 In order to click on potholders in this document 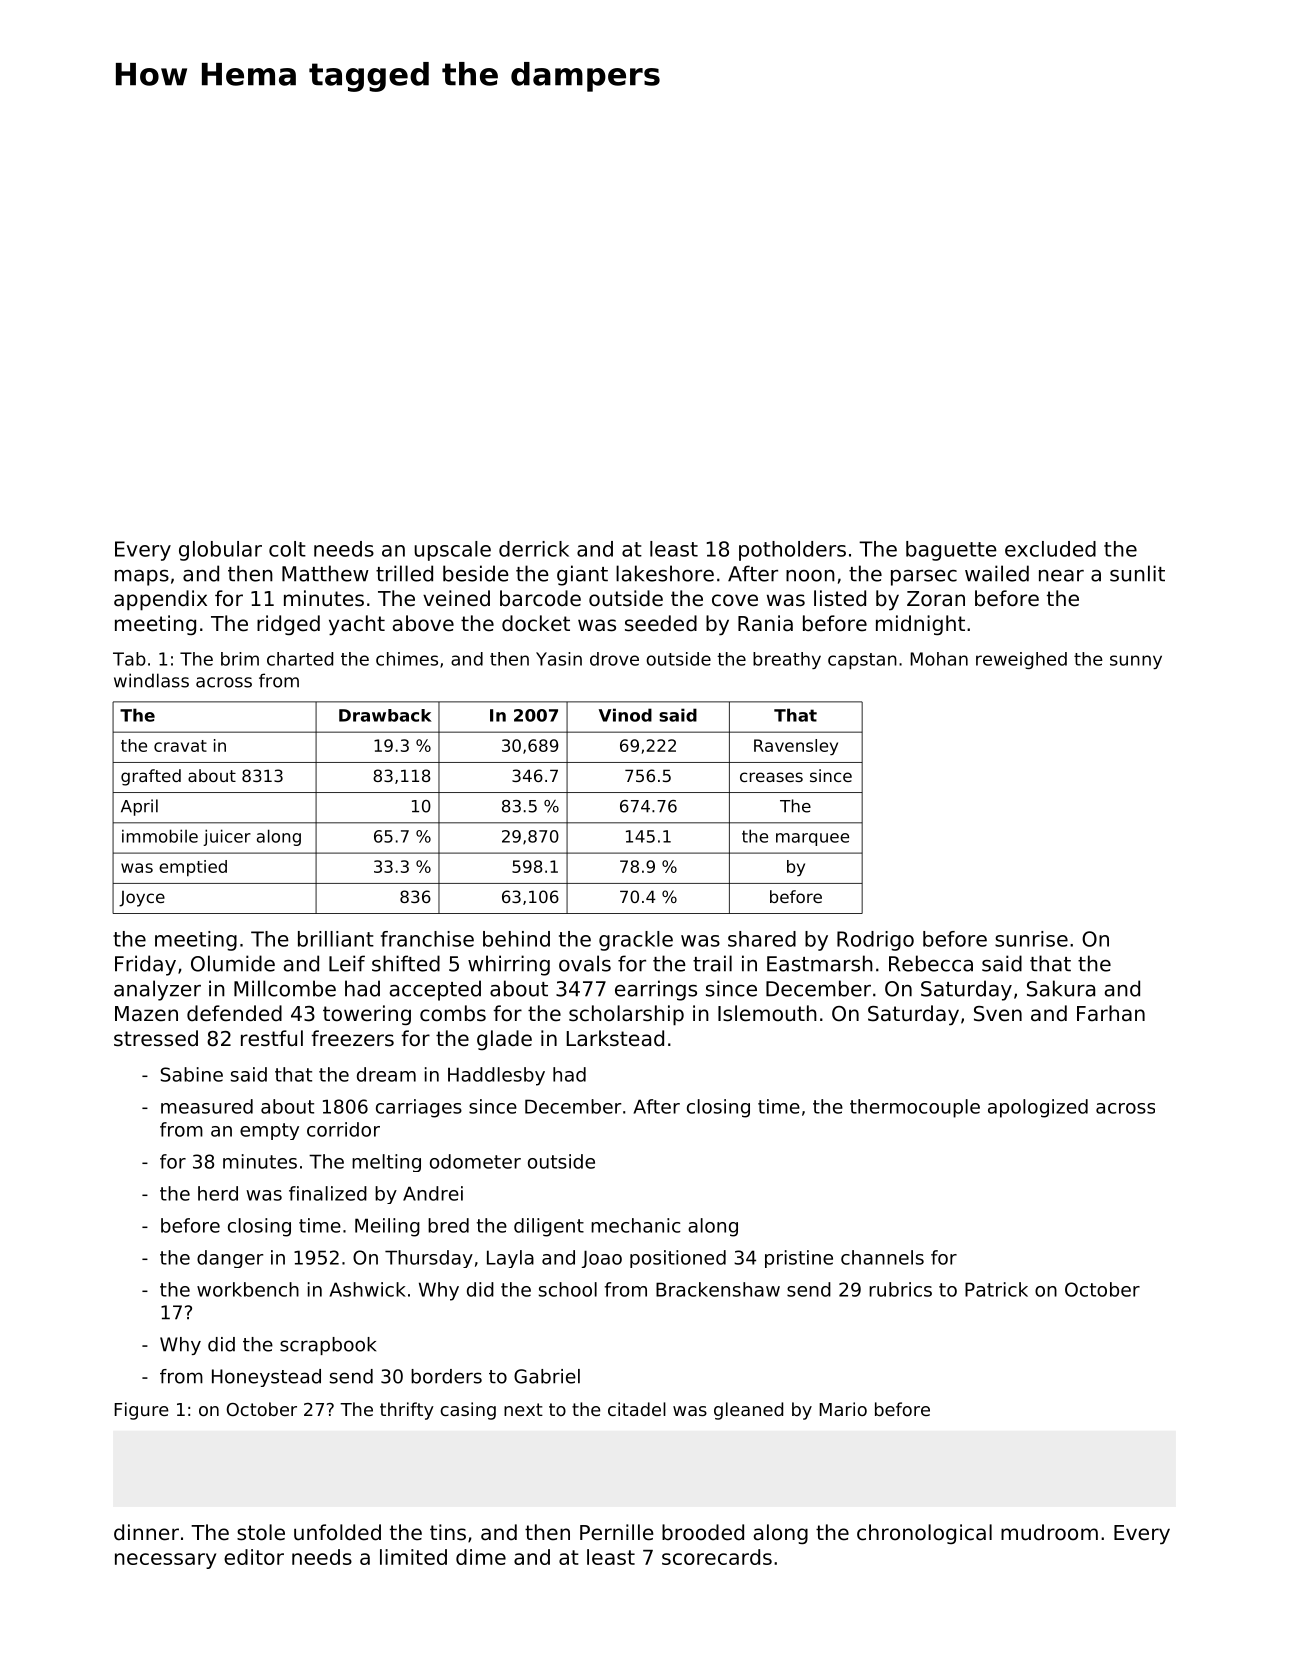, I will do `click(792, 551)`.
